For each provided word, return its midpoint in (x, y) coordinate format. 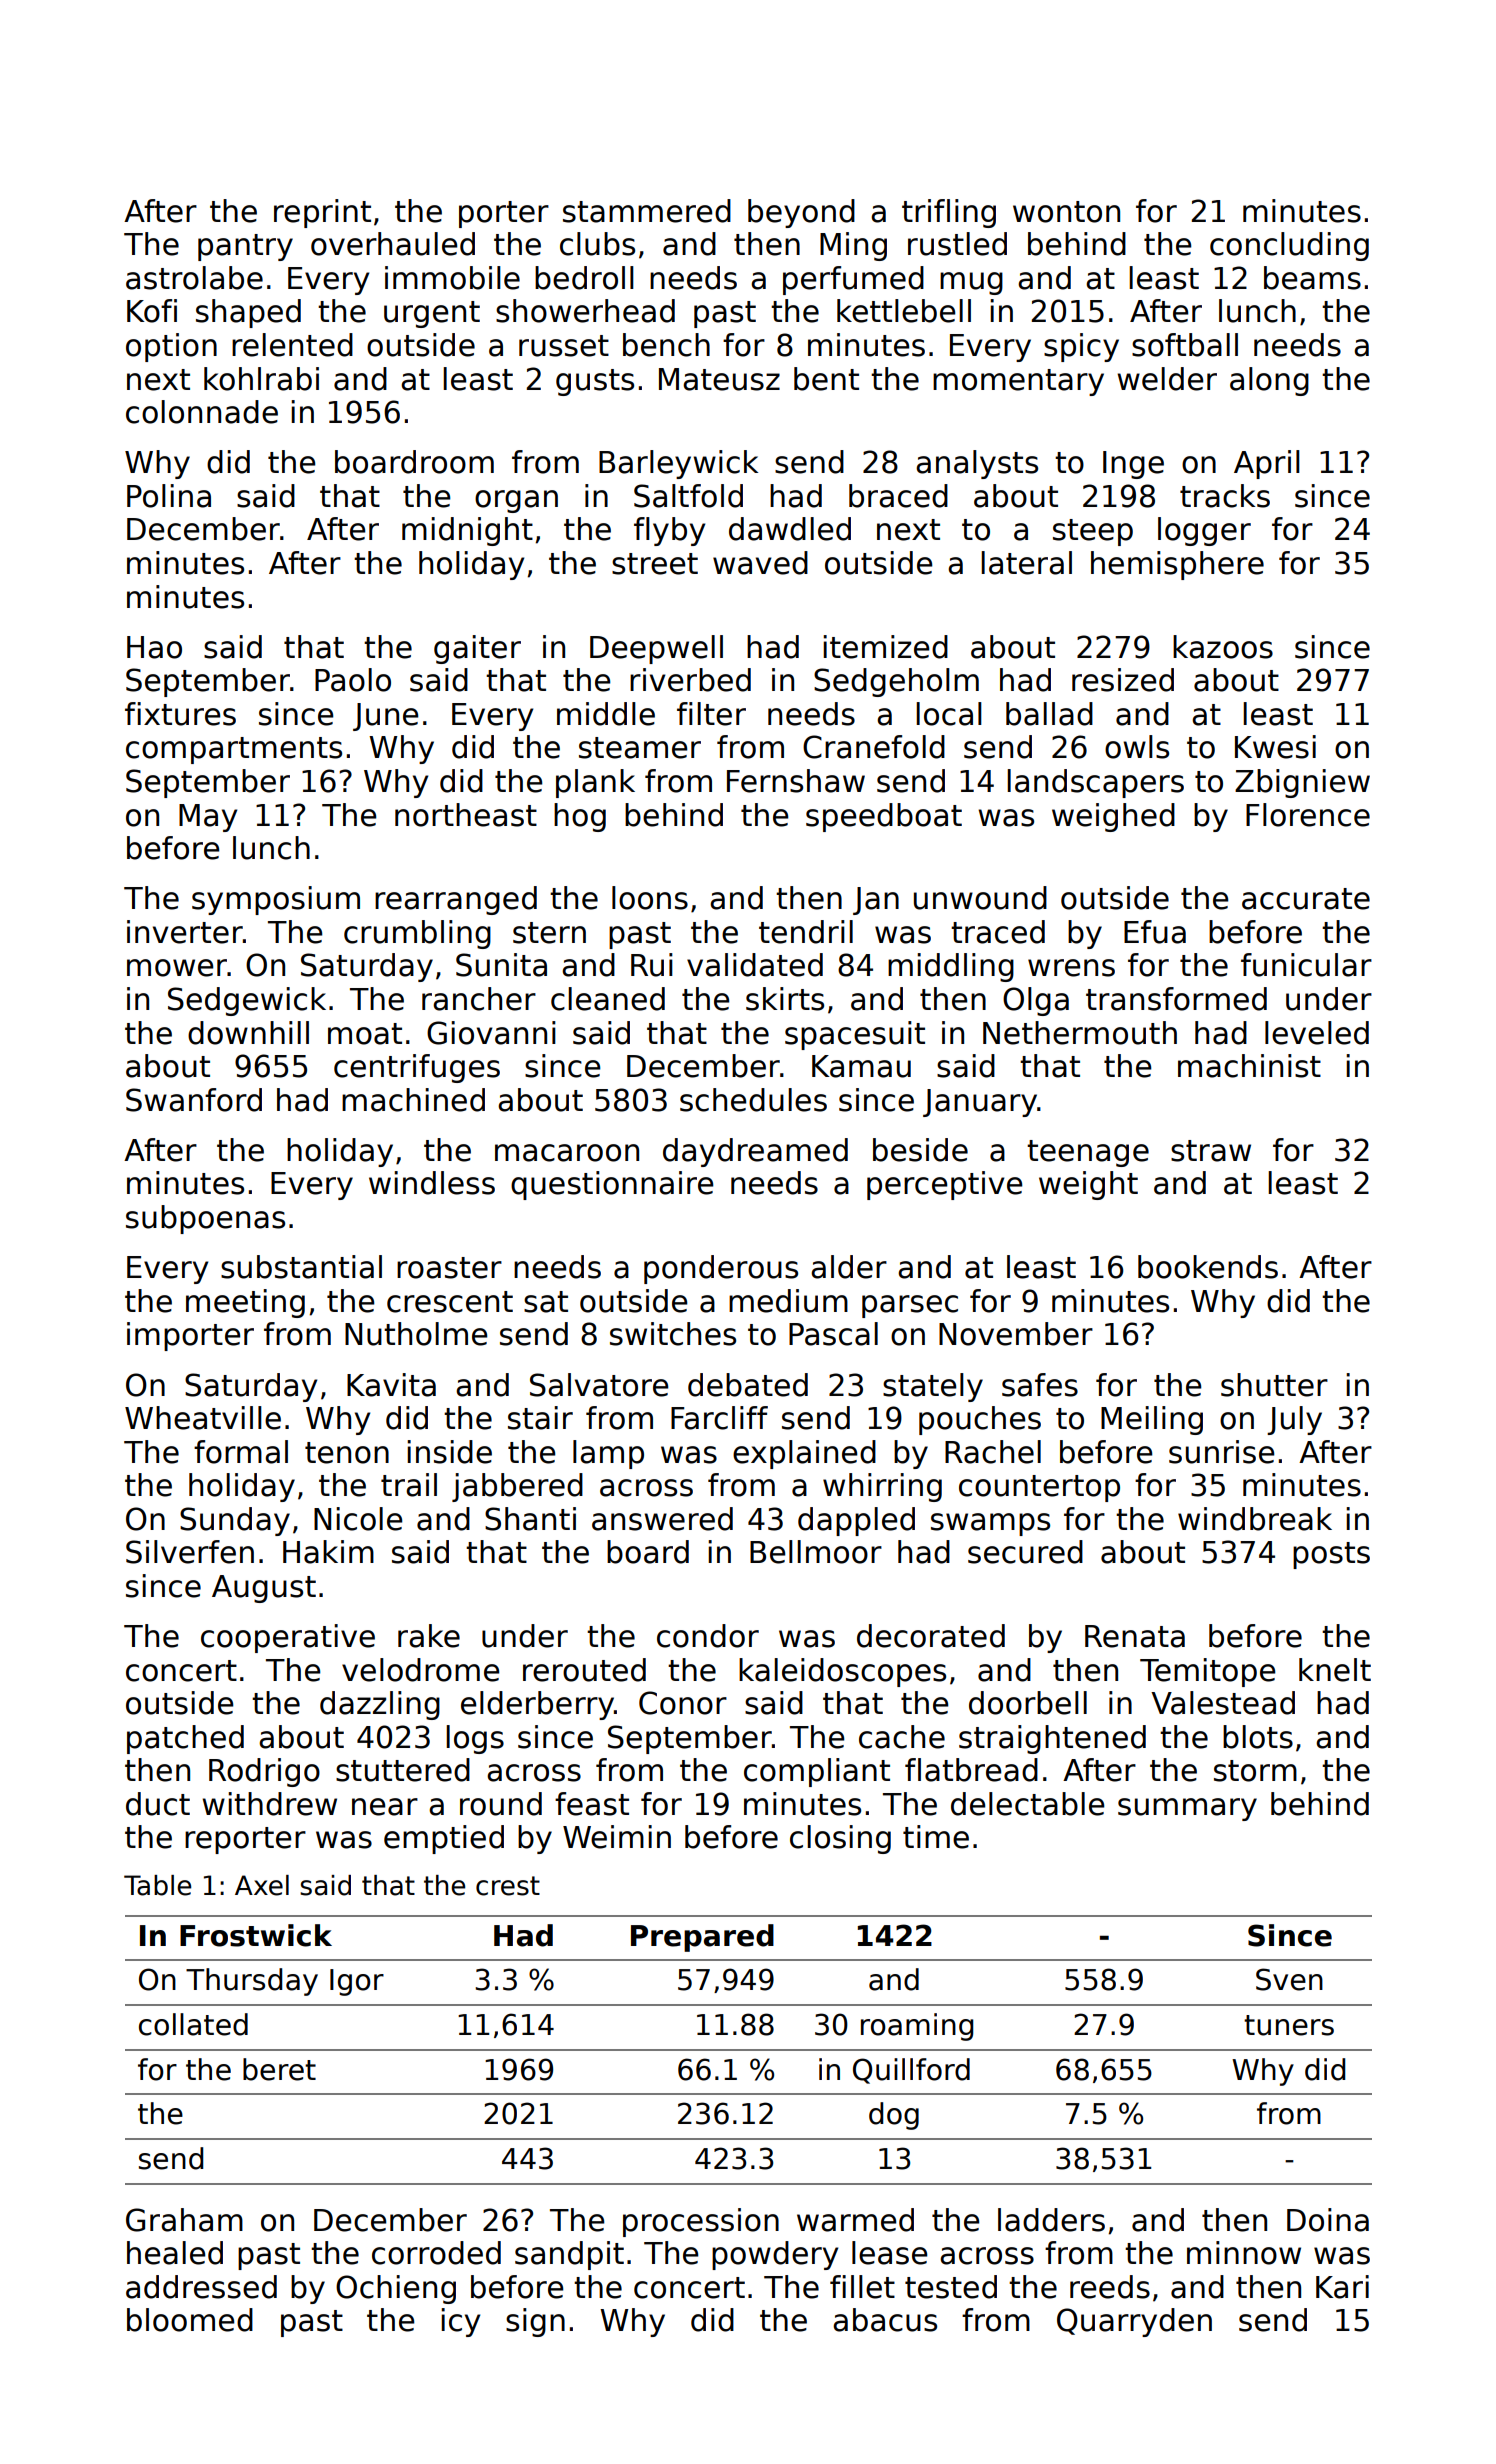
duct (158, 1804)
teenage (1088, 1153)
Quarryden (1134, 2322)
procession (701, 2222)
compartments (234, 750)
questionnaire (612, 1185)
